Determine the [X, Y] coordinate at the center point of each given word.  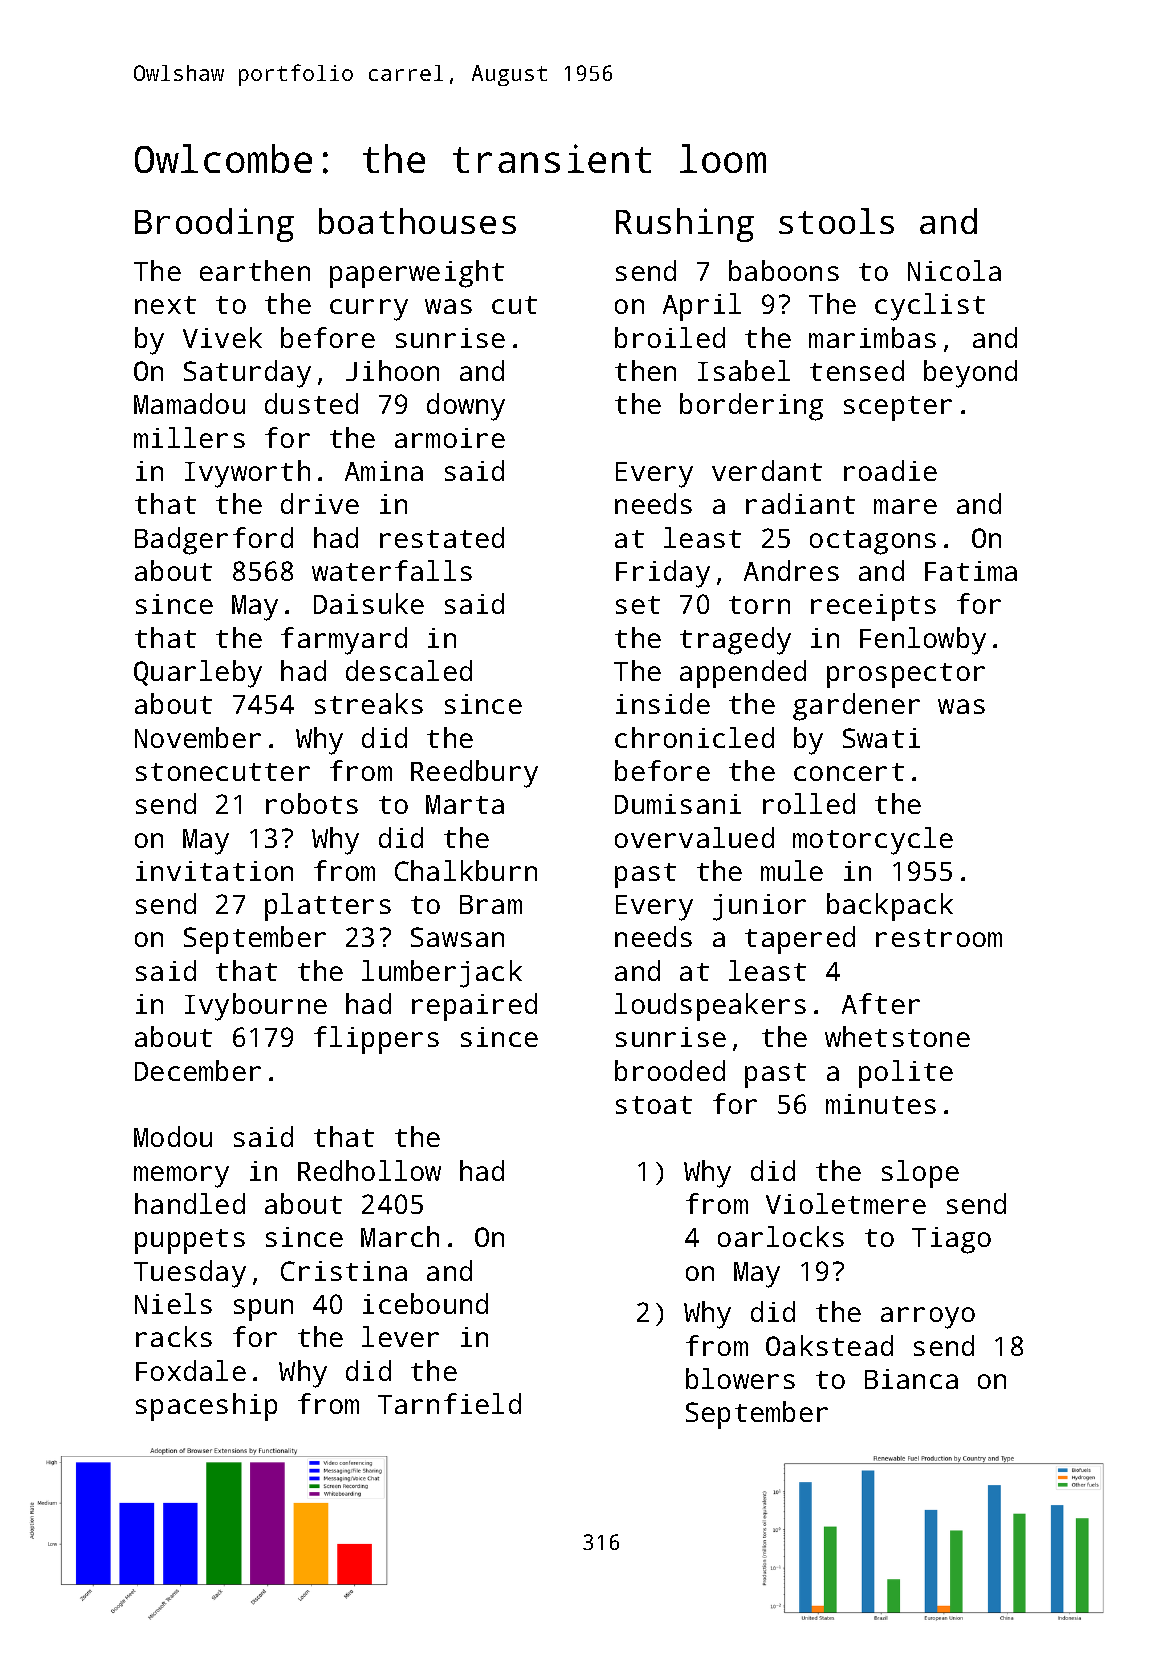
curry [369, 310]
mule [792, 870]
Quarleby [198, 674]
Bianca [911, 1379]
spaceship [206, 1407]
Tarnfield [449, 1403]
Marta [465, 804]
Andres [791, 570]
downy [466, 407]
